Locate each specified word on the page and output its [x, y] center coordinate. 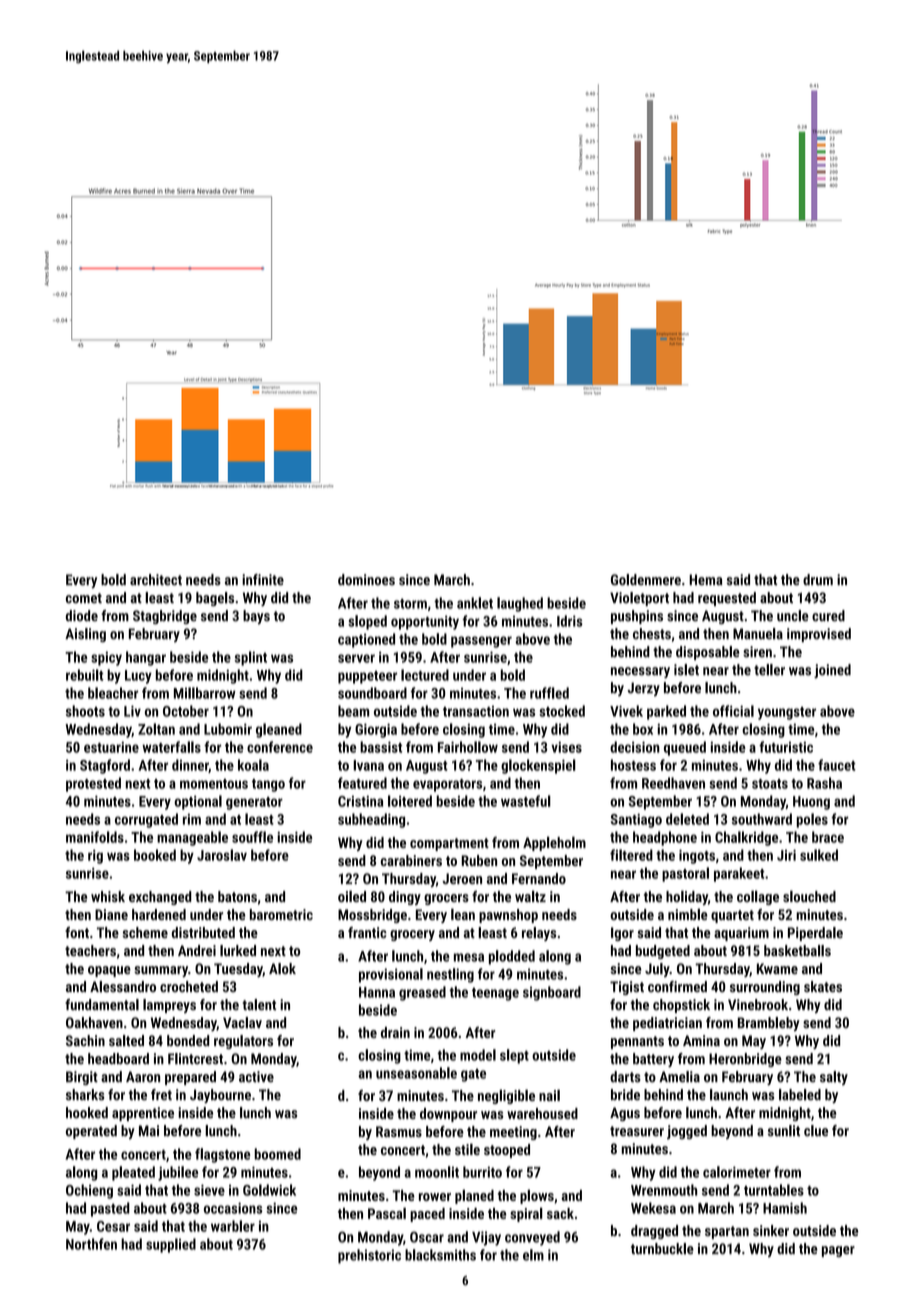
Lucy [138, 677]
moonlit [437, 1172]
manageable [192, 838]
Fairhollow [468, 747]
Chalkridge [746, 838]
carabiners [411, 860]
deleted [687, 819]
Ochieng [89, 1191]
